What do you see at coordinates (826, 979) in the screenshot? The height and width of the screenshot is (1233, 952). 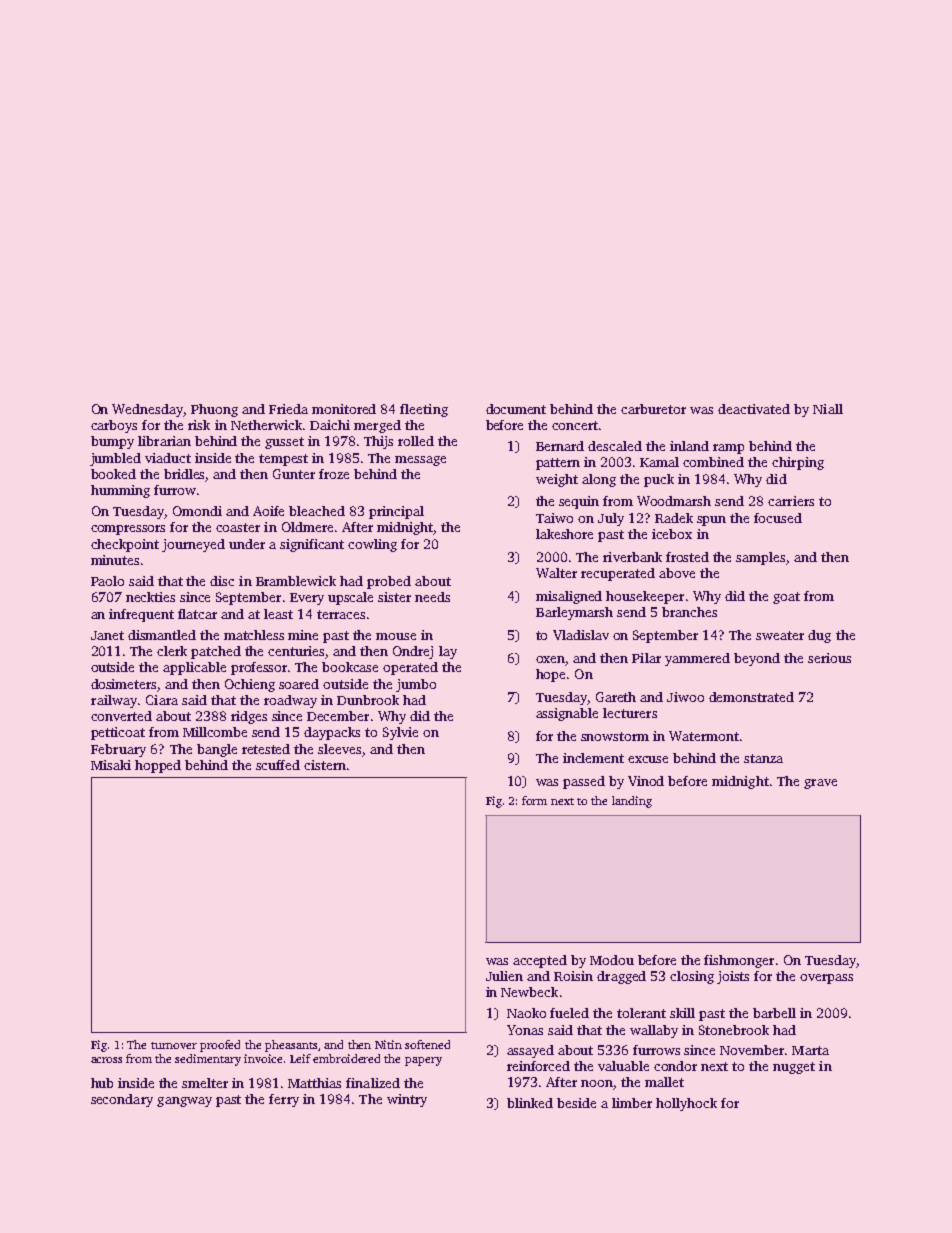 I see `overpass` at bounding box center [826, 979].
